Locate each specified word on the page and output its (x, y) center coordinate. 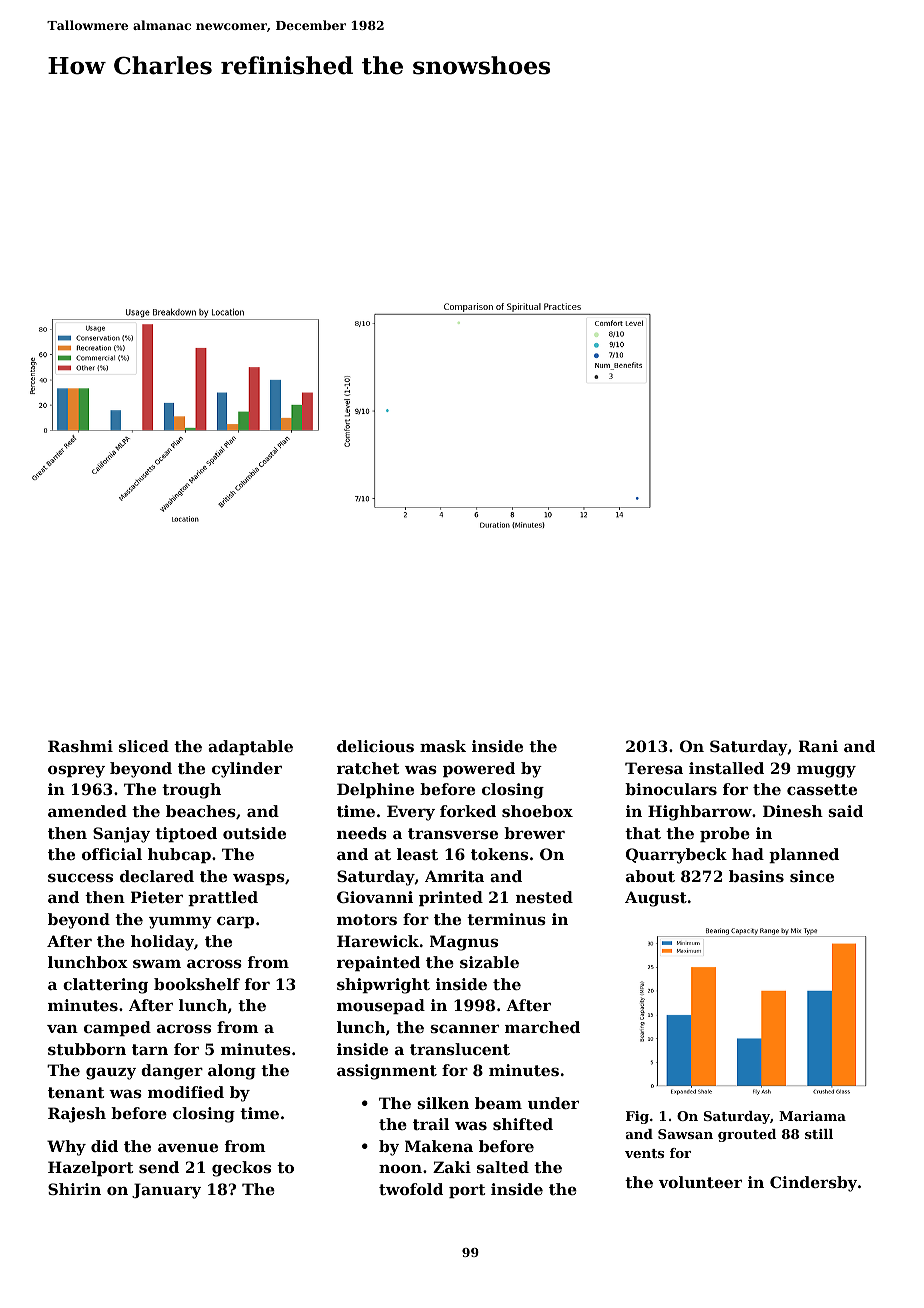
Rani (818, 746)
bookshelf (197, 984)
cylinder (247, 770)
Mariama (812, 1116)
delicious (375, 746)
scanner (464, 1028)
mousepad (381, 1006)
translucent (460, 1049)
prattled (223, 898)
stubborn (87, 1049)
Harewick (378, 941)
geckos (241, 1169)
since (812, 876)
